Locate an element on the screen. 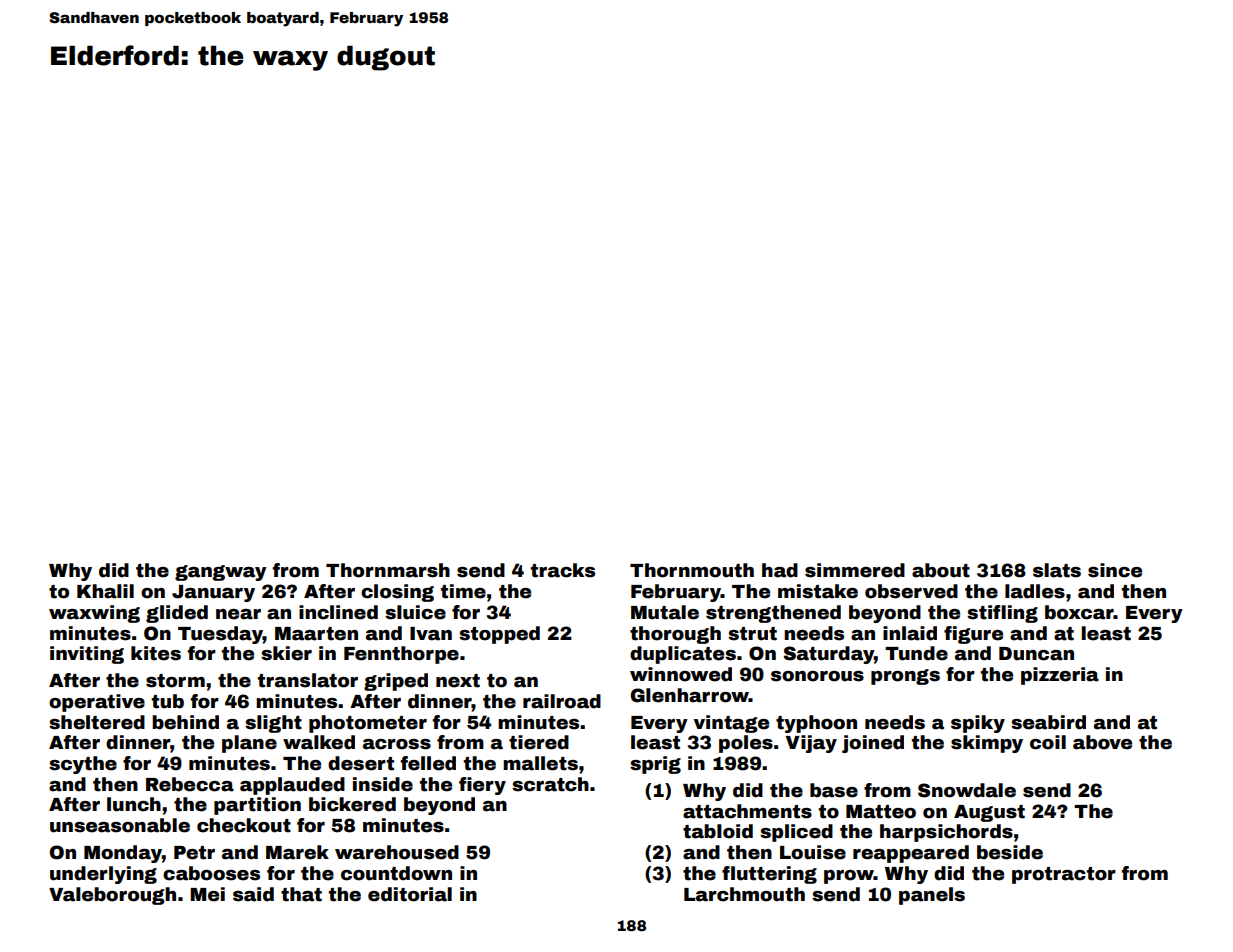  that is located at coordinates (301, 894).
